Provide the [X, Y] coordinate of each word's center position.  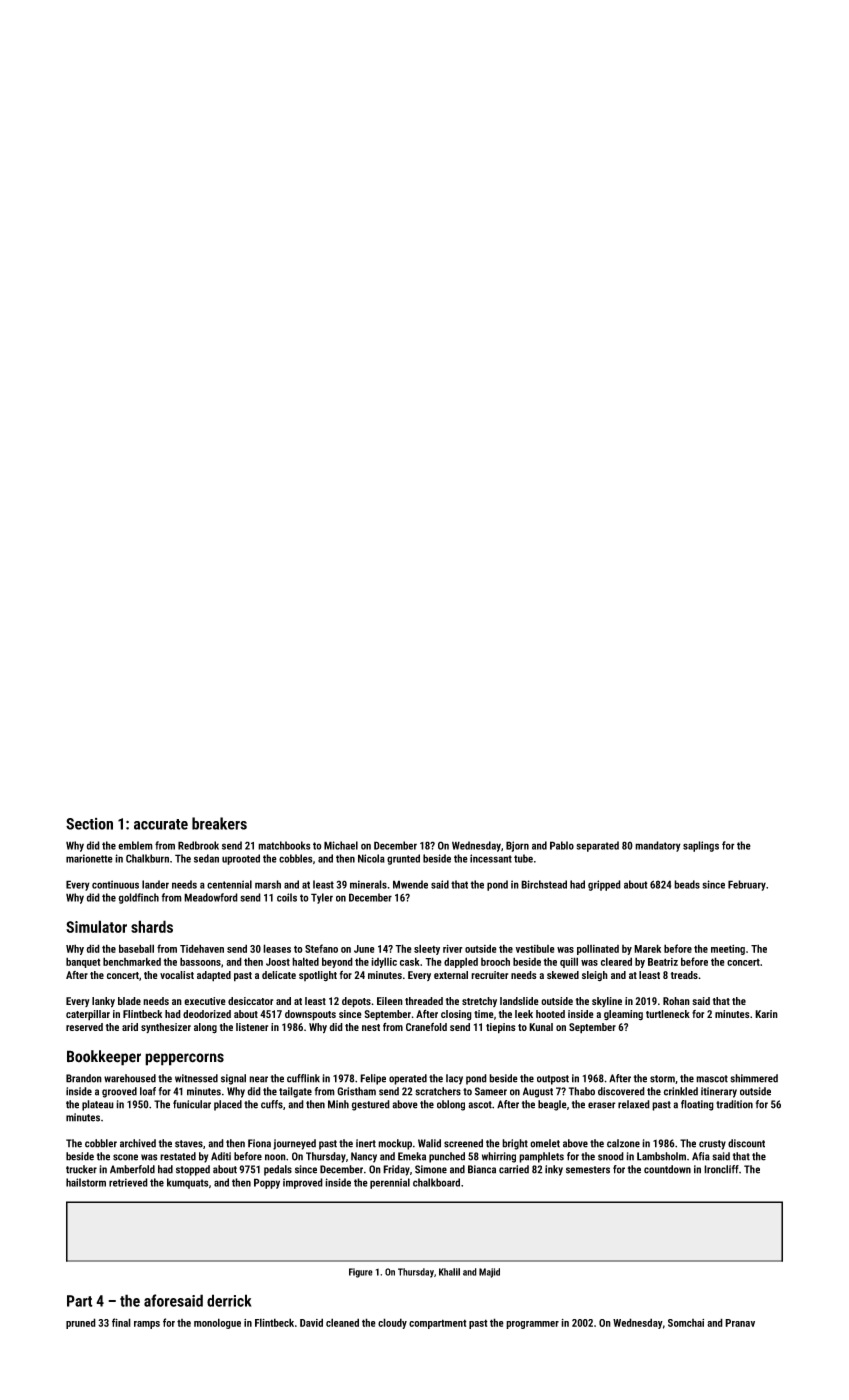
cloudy [392, 1323]
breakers [219, 823]
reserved [84, 1027]
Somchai [686, 1323]
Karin [766, 1014]
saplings [701, 846]
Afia [701, 1156]
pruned [81, 1323]
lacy [454, 1079]
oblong [451, 1105]
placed [228, 1105]
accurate [161, 824]
